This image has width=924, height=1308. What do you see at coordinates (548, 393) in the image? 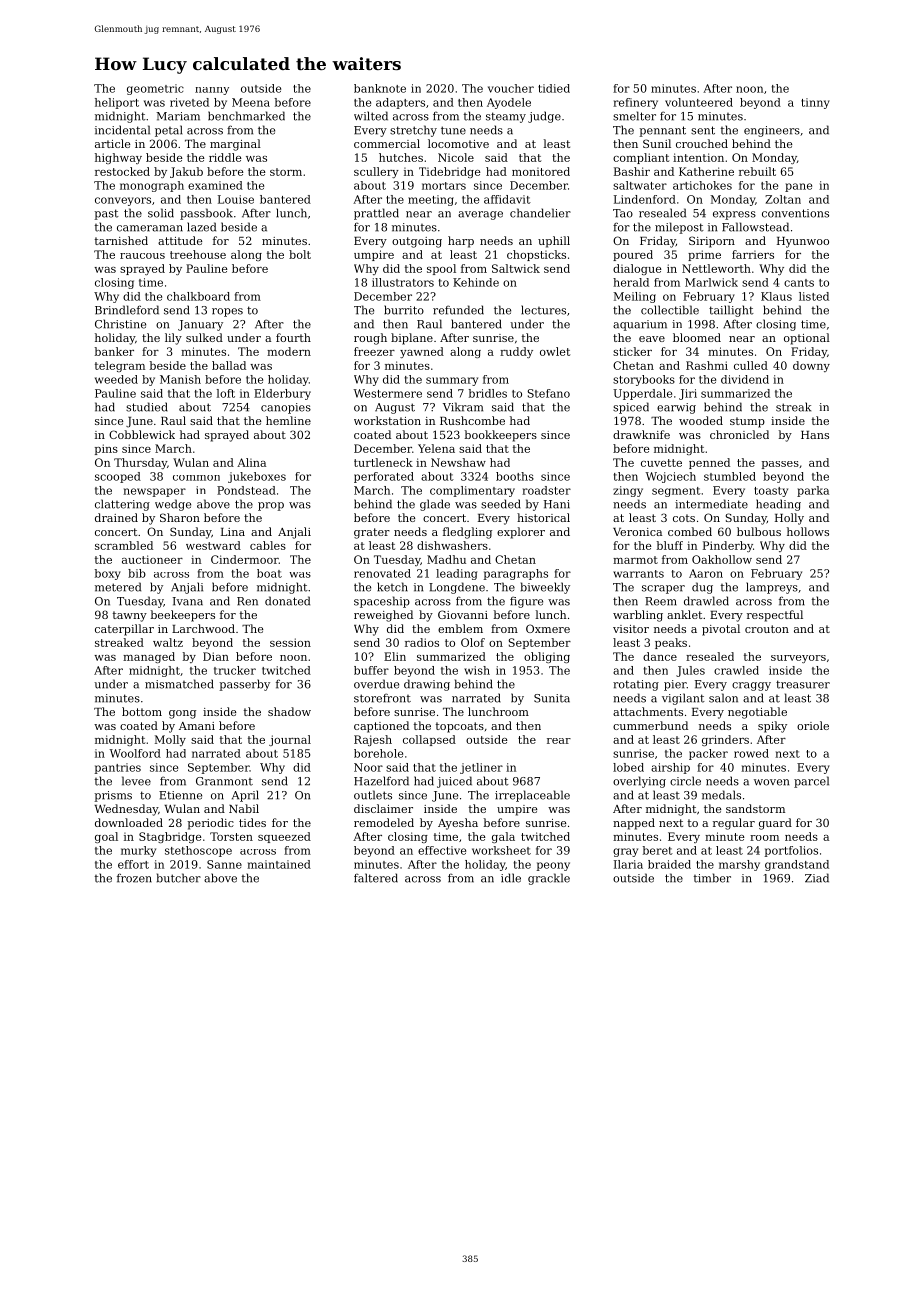
I see `Stefano` at bounding box center [548, 393].
